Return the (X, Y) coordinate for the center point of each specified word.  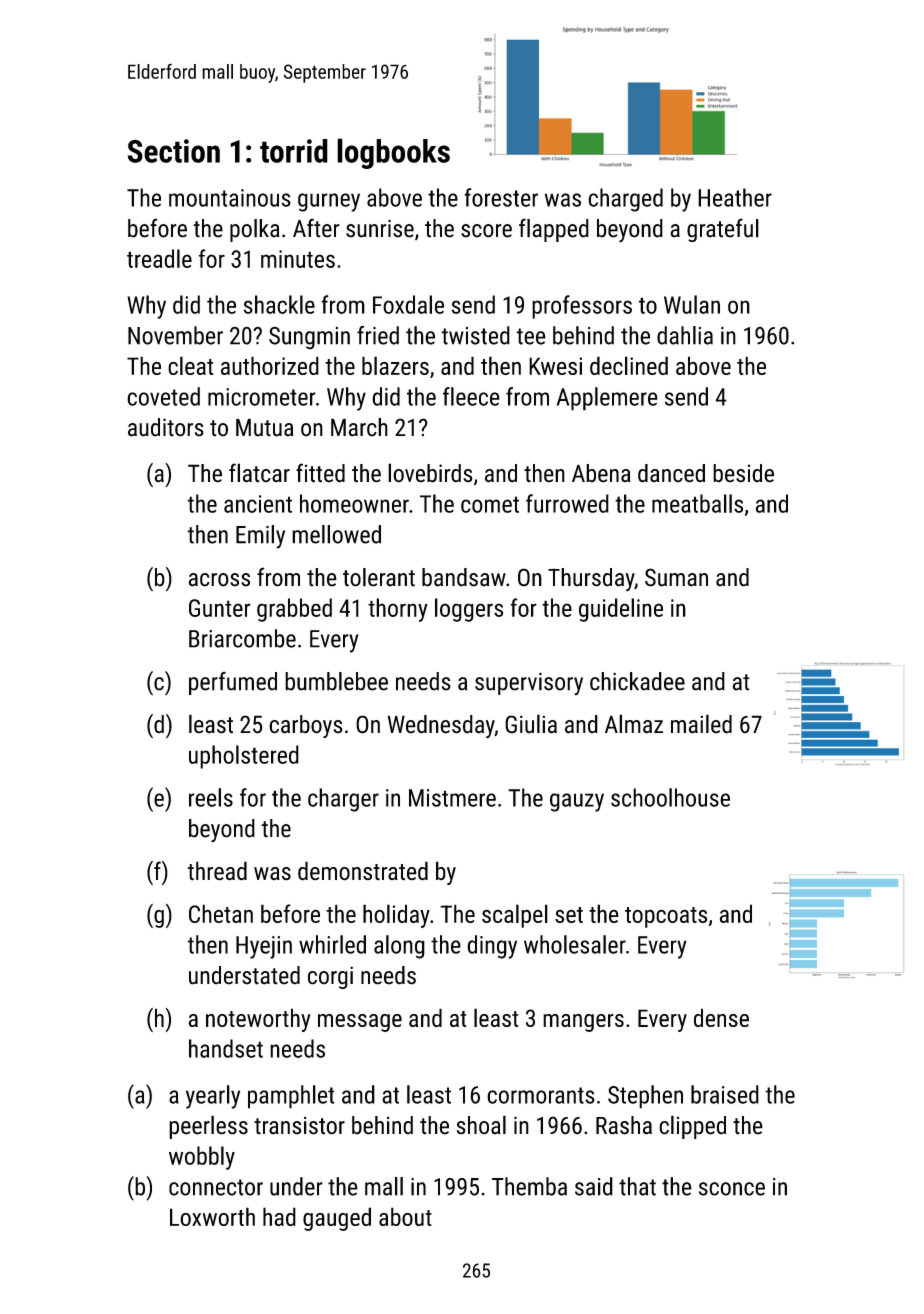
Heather (735, 197)
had (279, 1216)
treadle (159, 258)
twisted (475, 335)
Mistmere (452, 798)
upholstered (244, 757)
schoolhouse (670, 797)
